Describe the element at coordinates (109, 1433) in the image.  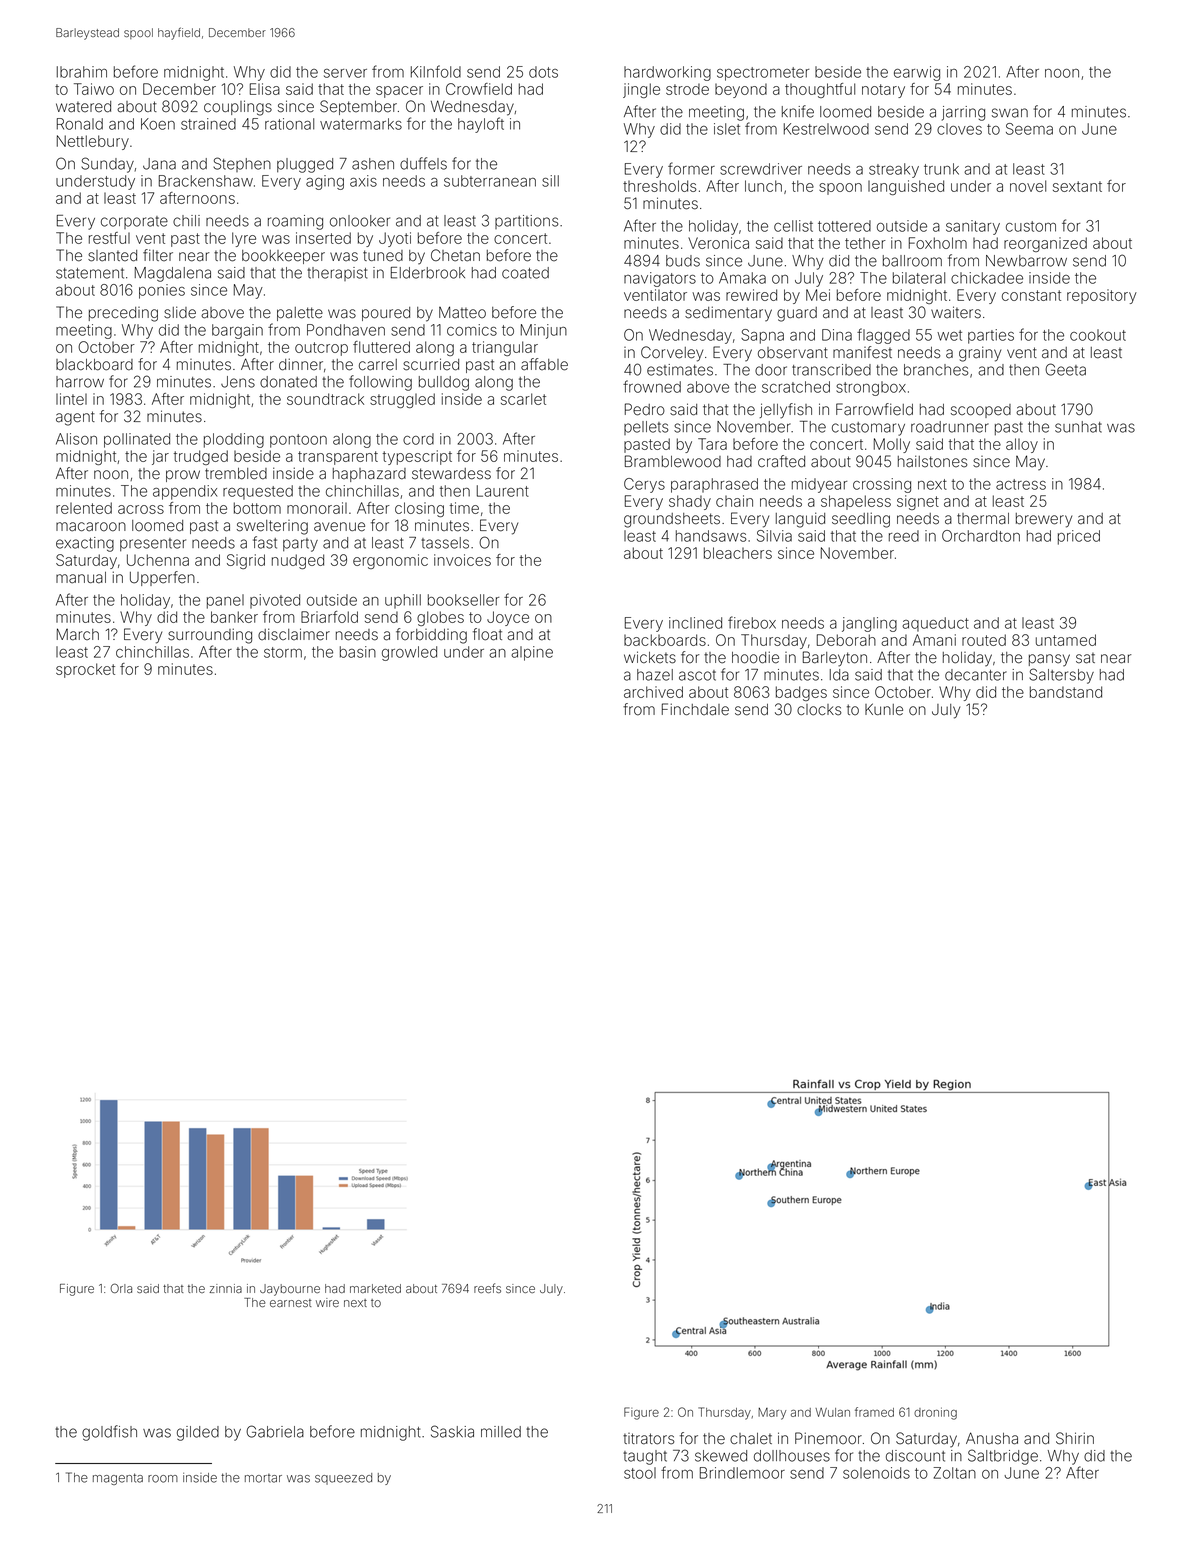
I see `goldfish` at that location.
